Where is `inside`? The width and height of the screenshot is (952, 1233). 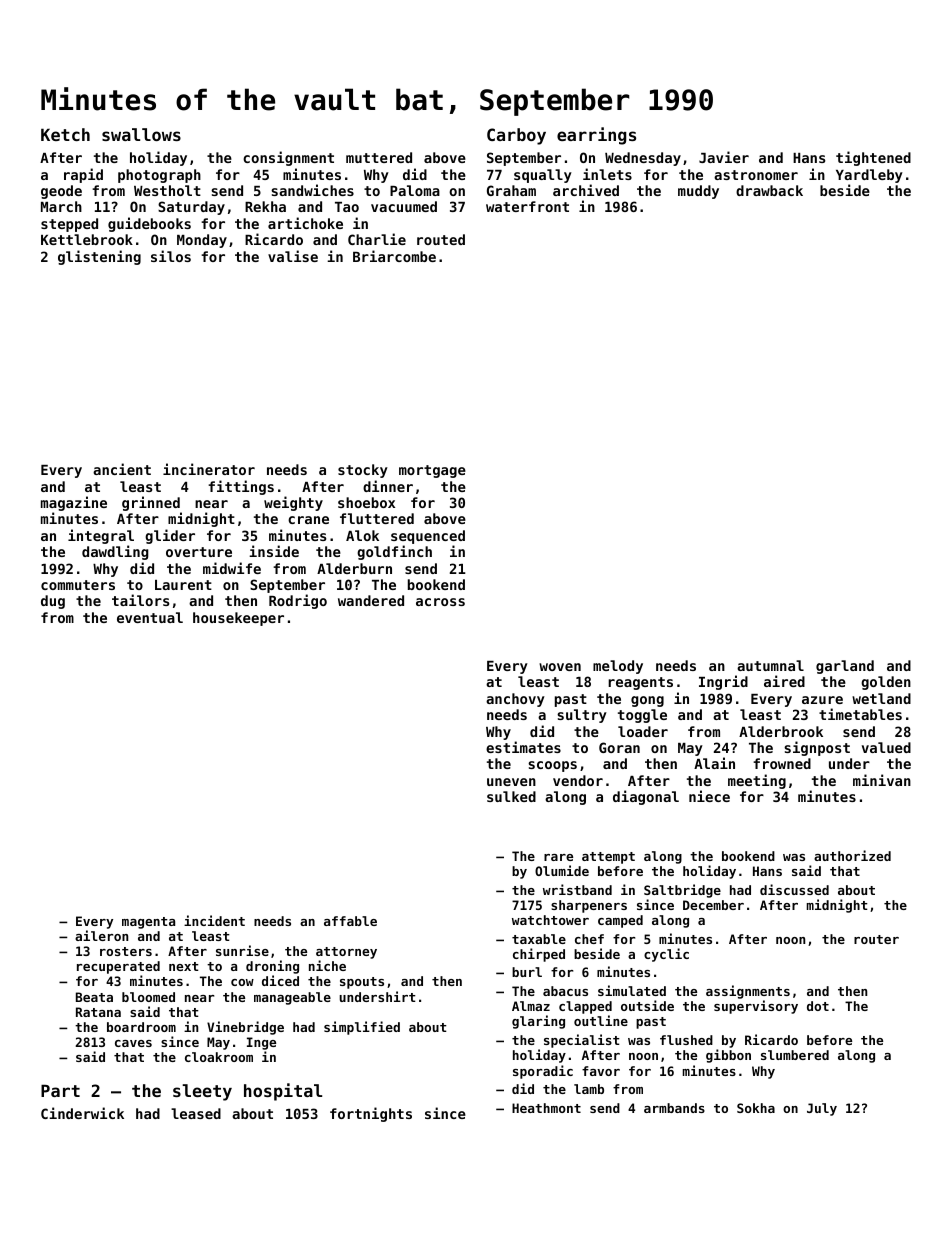
inside is located at coordinates (274, 551).
